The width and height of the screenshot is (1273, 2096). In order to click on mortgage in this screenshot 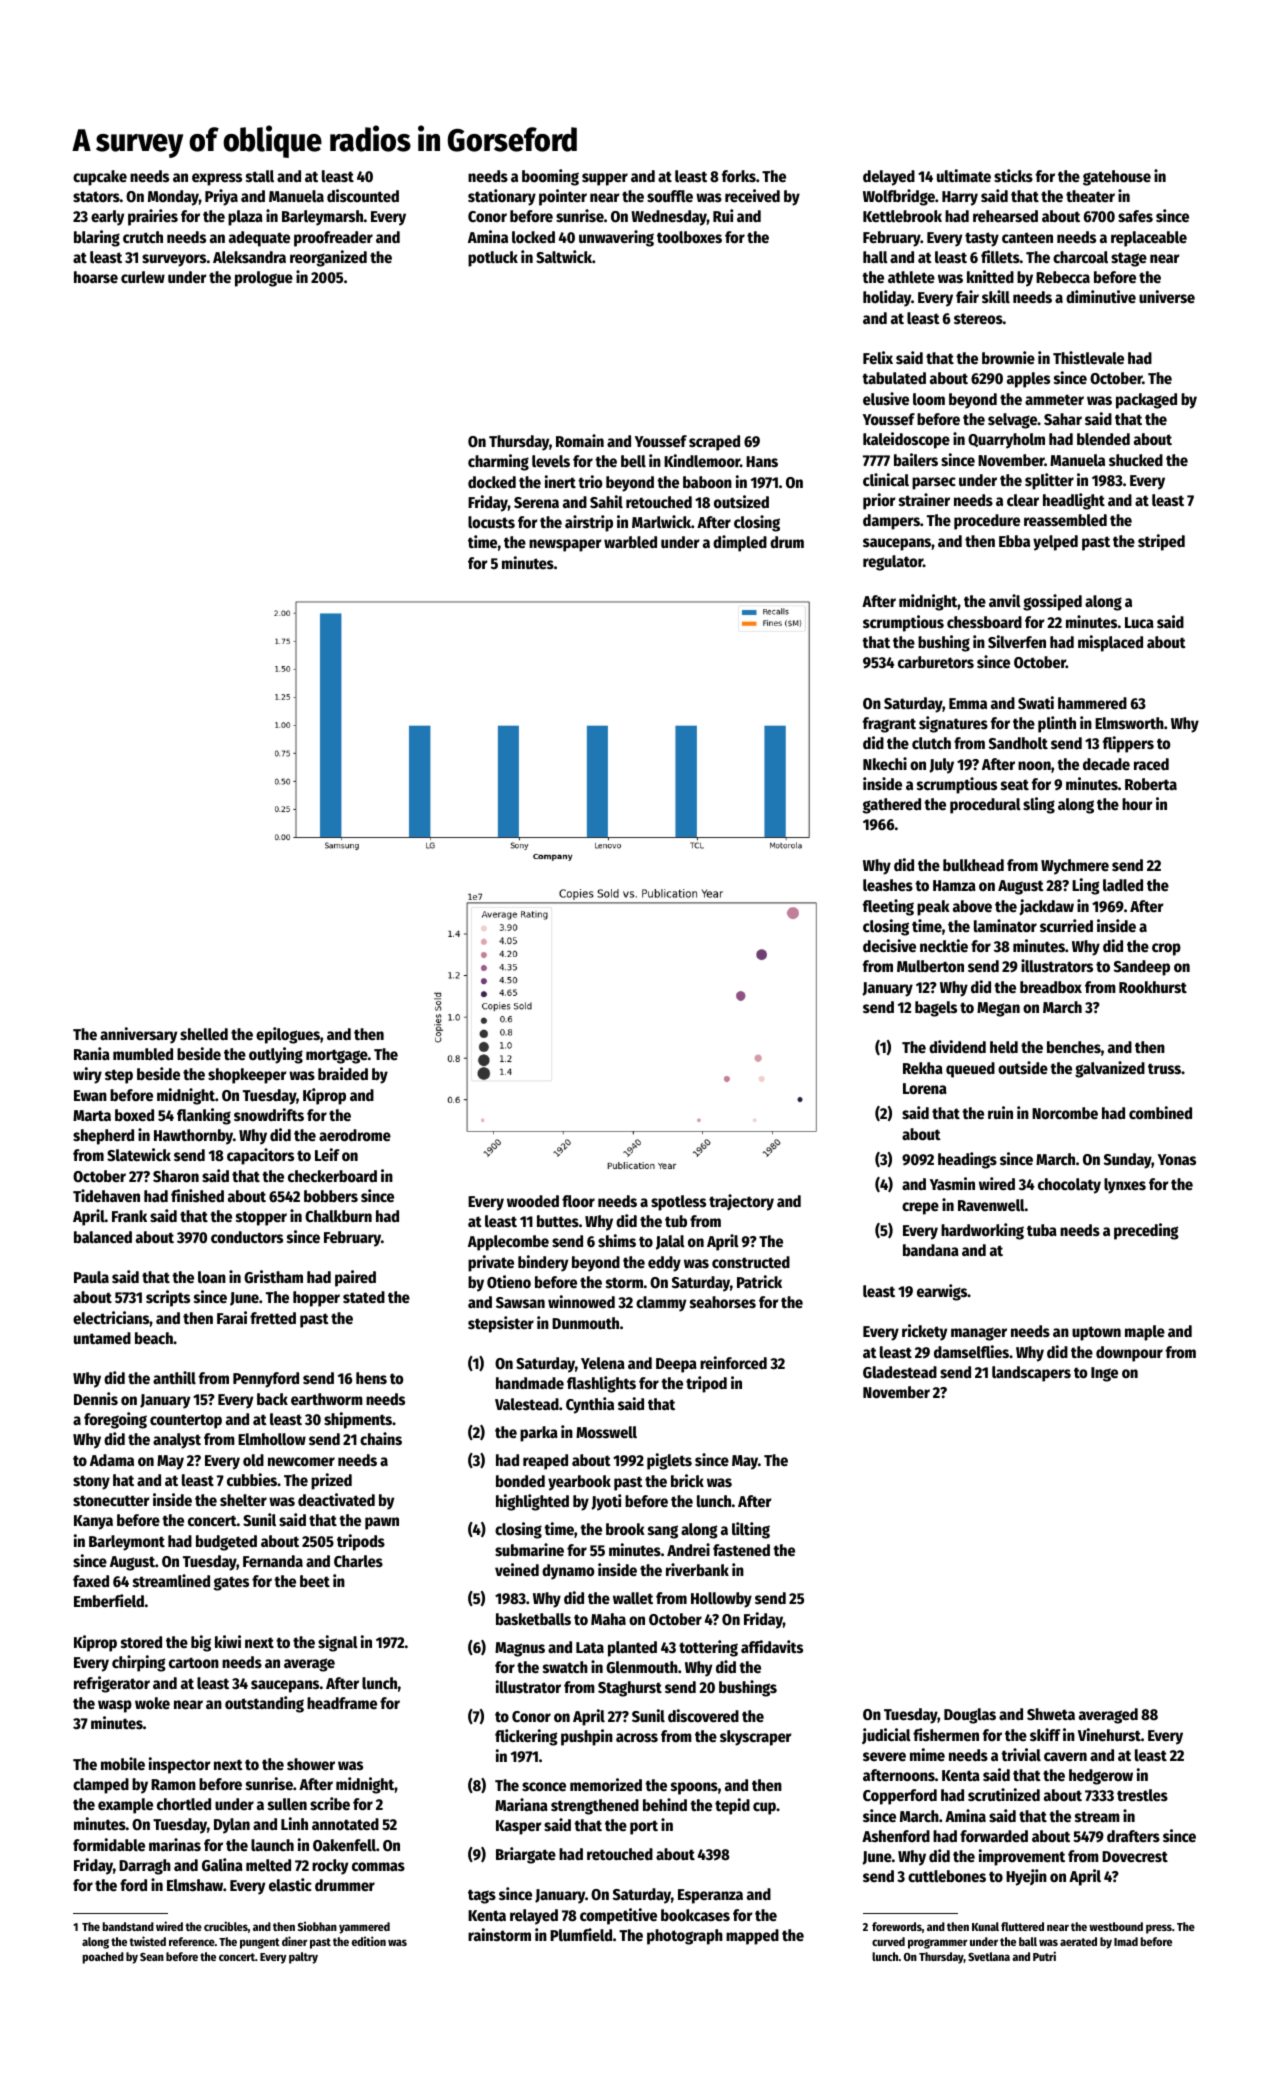, I will do `click(337, 1056)`.
